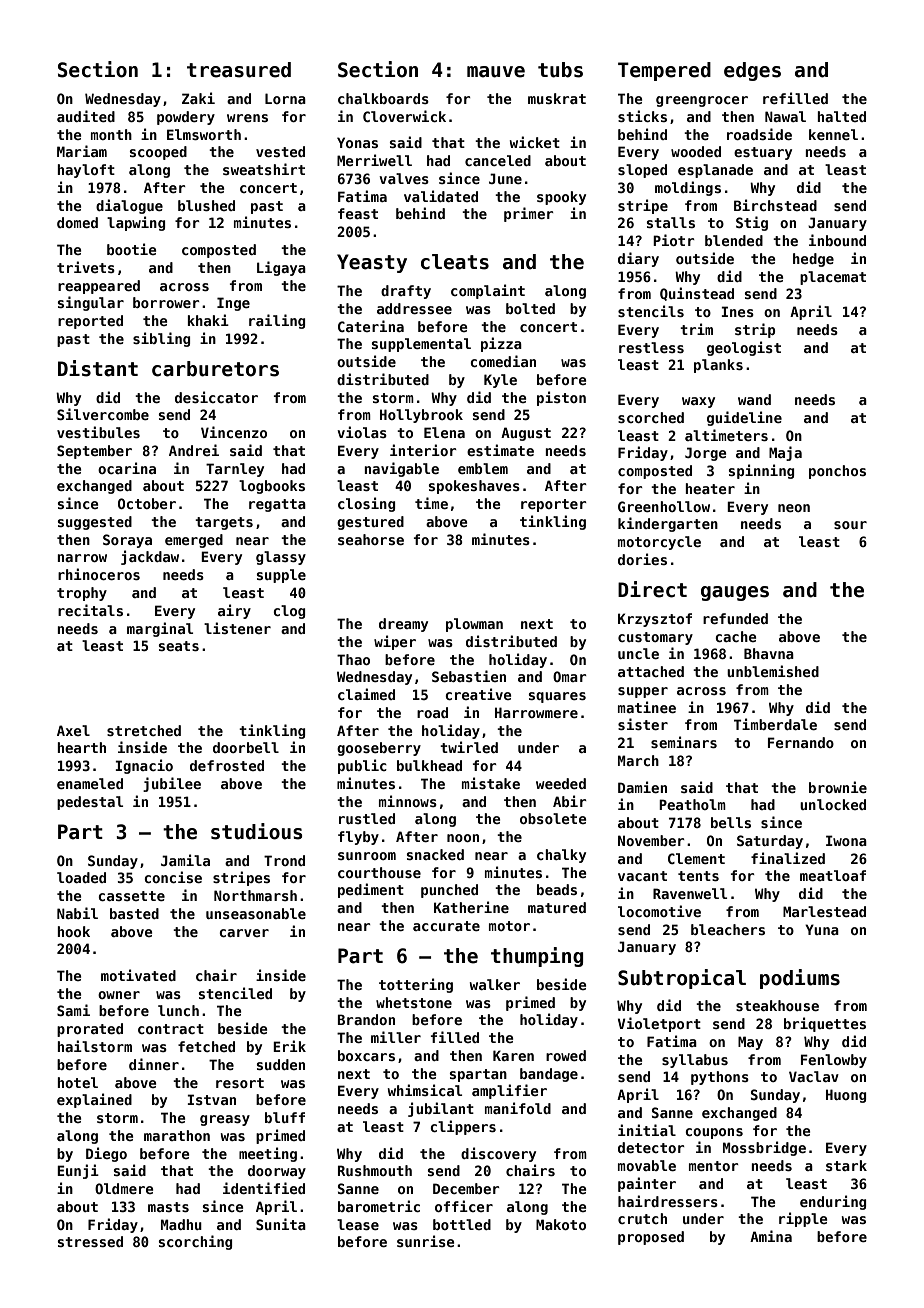  I want to click on sweatshirt, so click(264, 169).
